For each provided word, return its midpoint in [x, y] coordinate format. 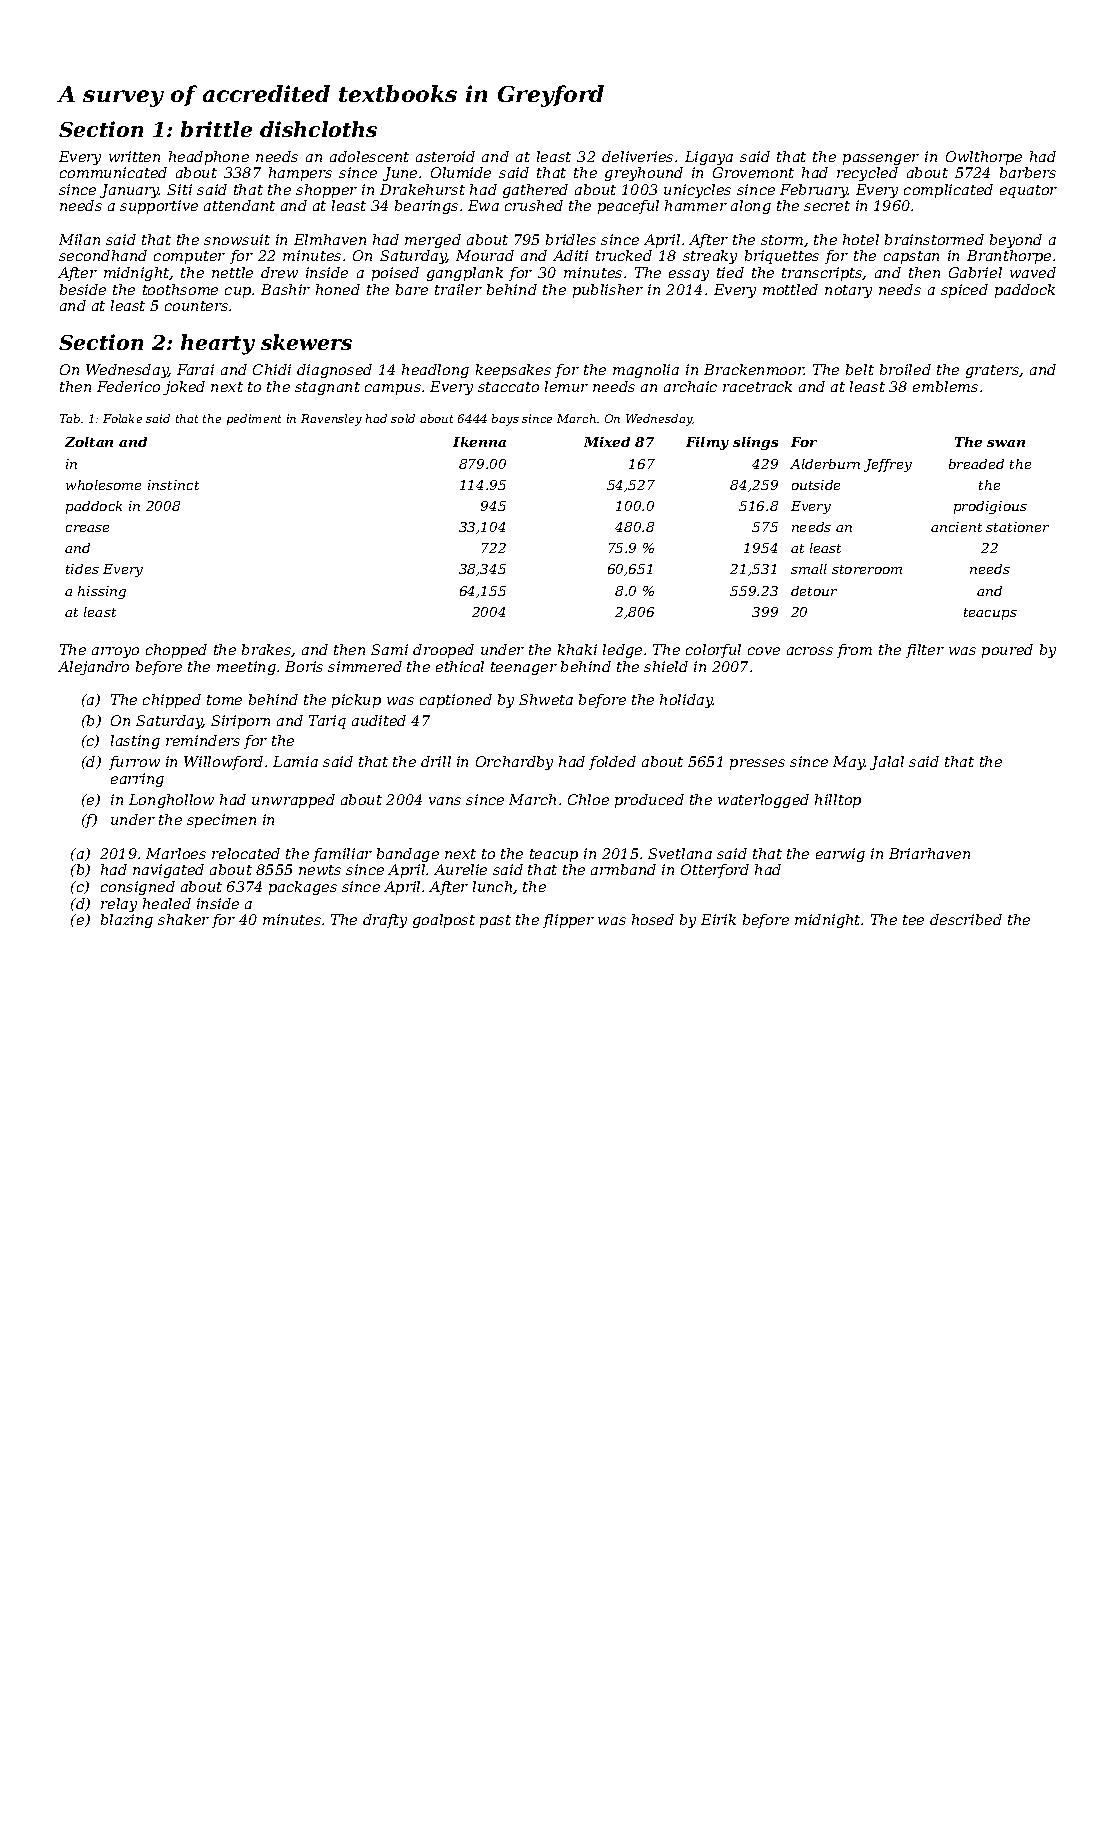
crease [87, 528]
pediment [254, 419]
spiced [964, 291]
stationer [1017, 527]
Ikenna [479, 442]
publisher [608, 291]
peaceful [628, 207]
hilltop [838, 801]
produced [649, 801]
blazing [127, 921]
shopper [326, 191]
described [966, 919]
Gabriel [975, 272]
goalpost [444, 921]
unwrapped [293, 801]
